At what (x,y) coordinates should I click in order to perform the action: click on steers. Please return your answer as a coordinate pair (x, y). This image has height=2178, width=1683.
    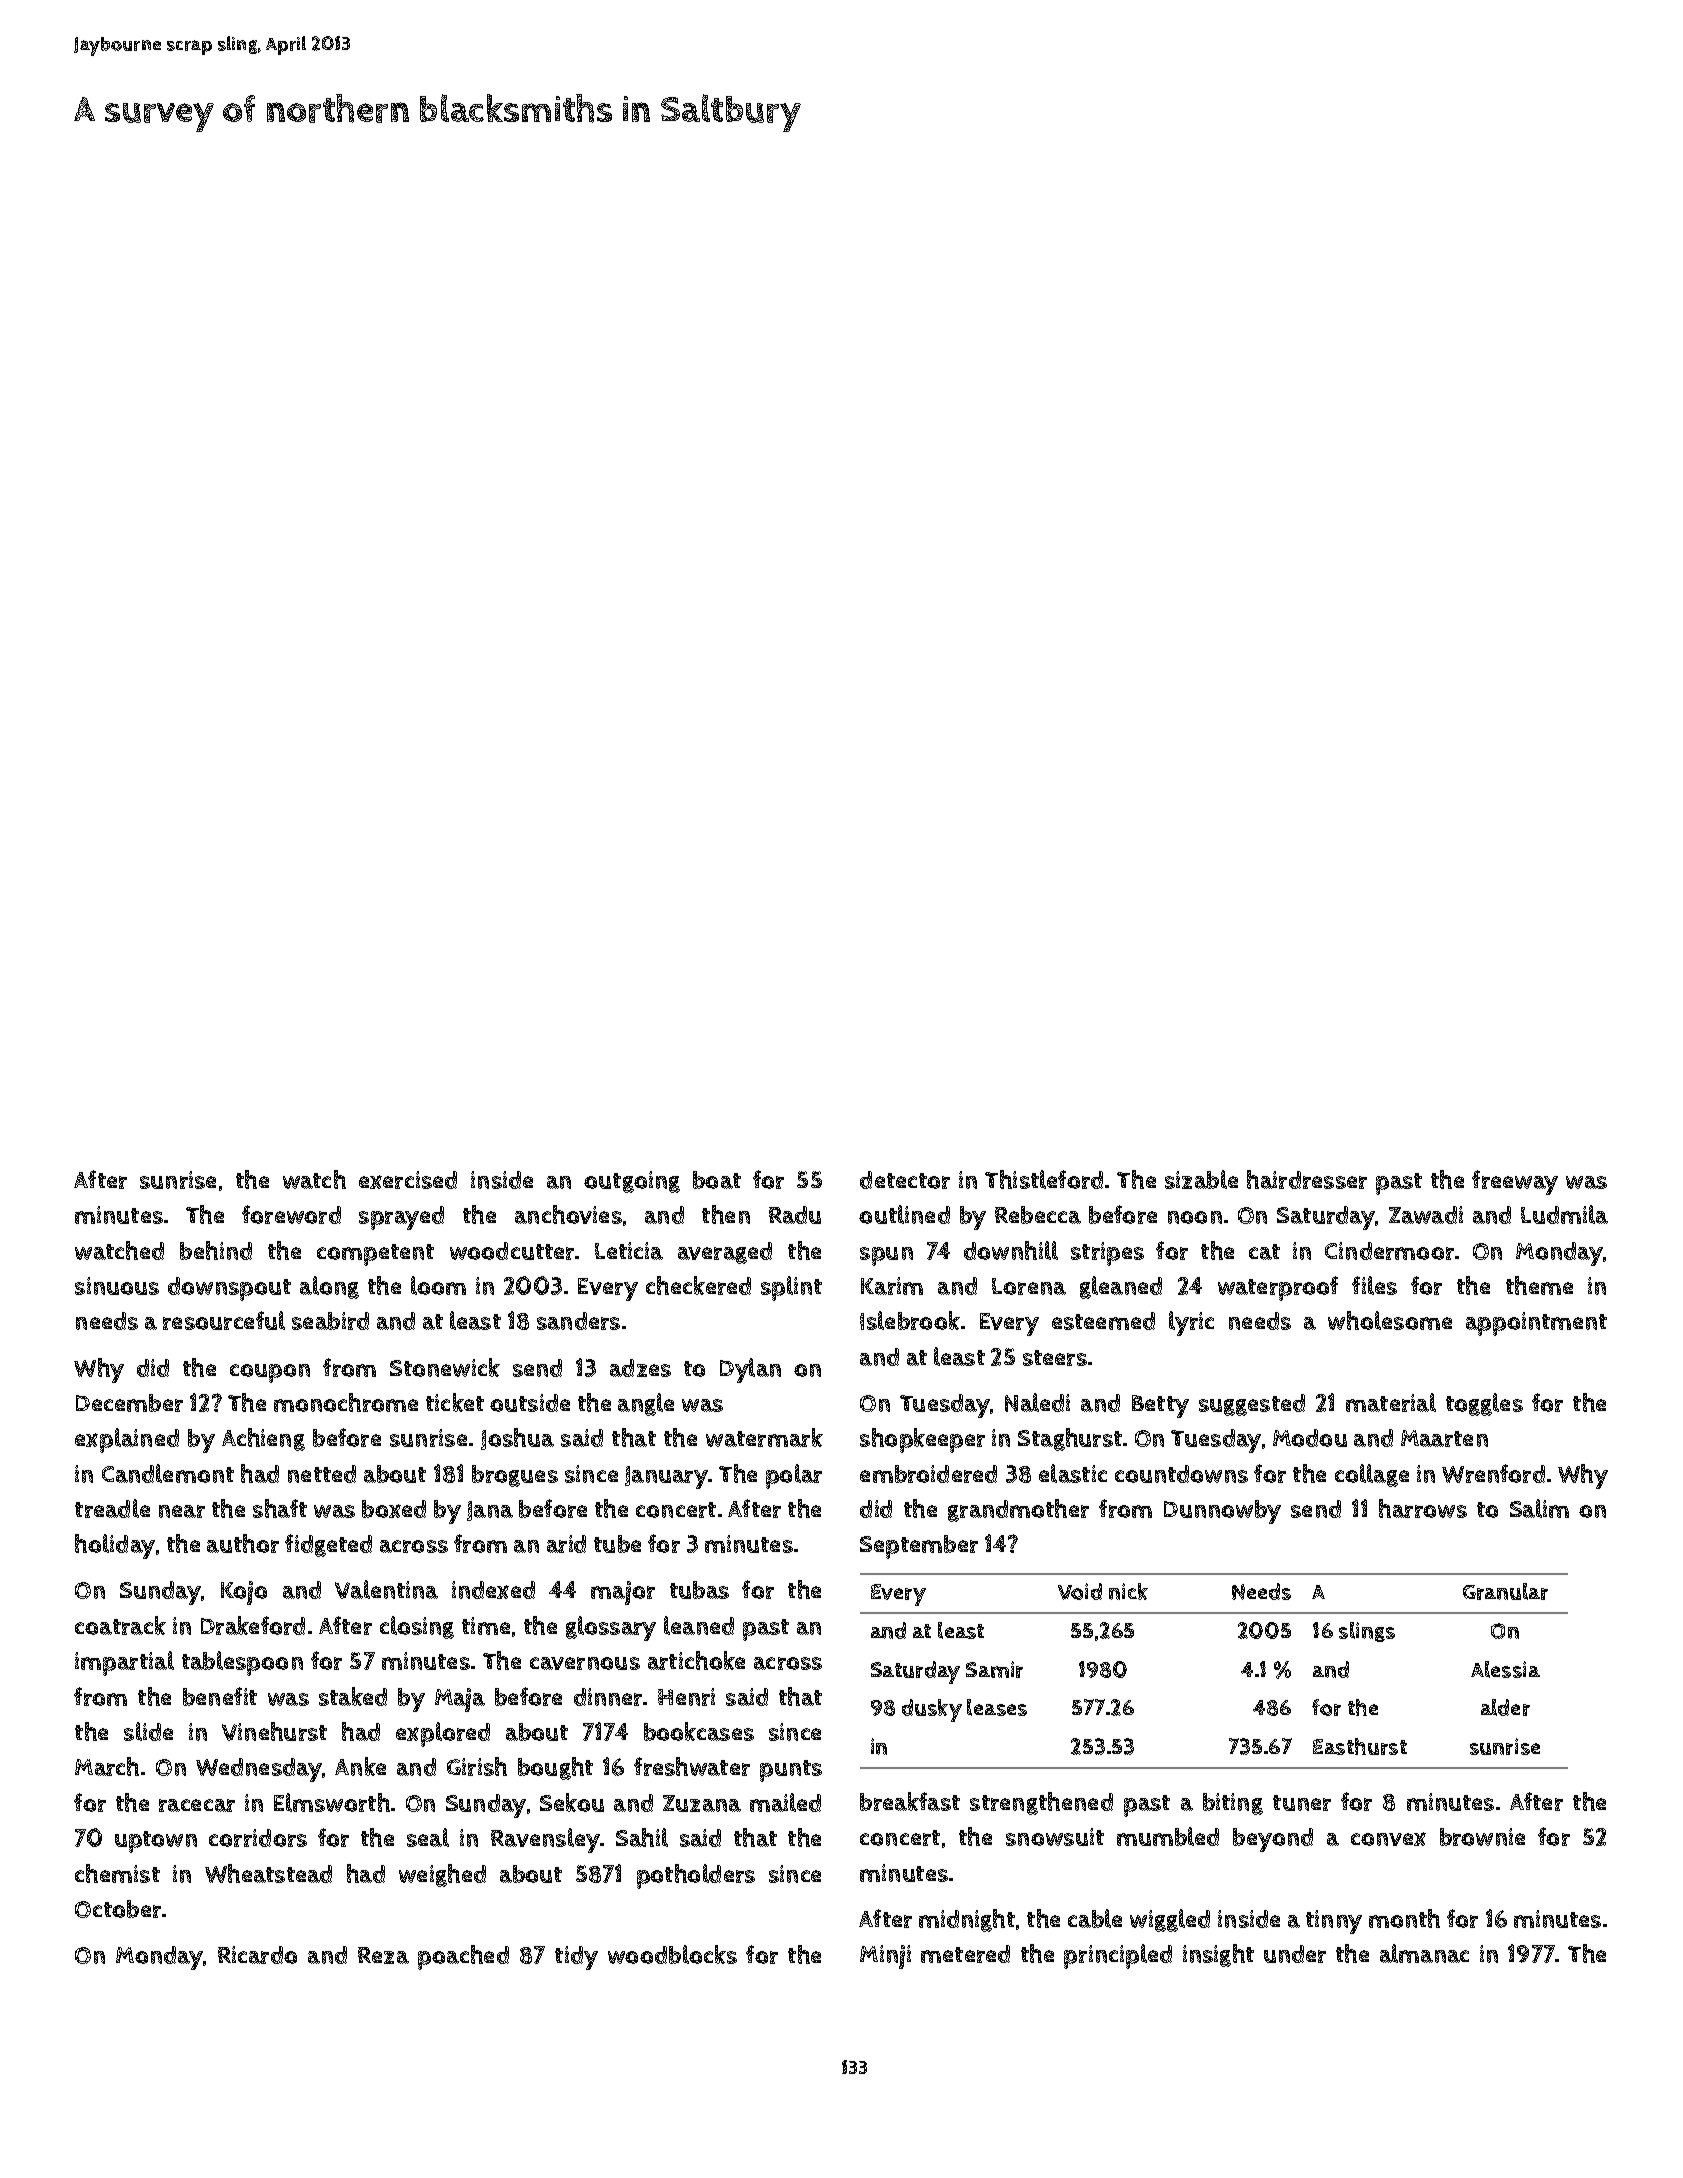
    Looking at the image, I should click on (1055, 1358).
